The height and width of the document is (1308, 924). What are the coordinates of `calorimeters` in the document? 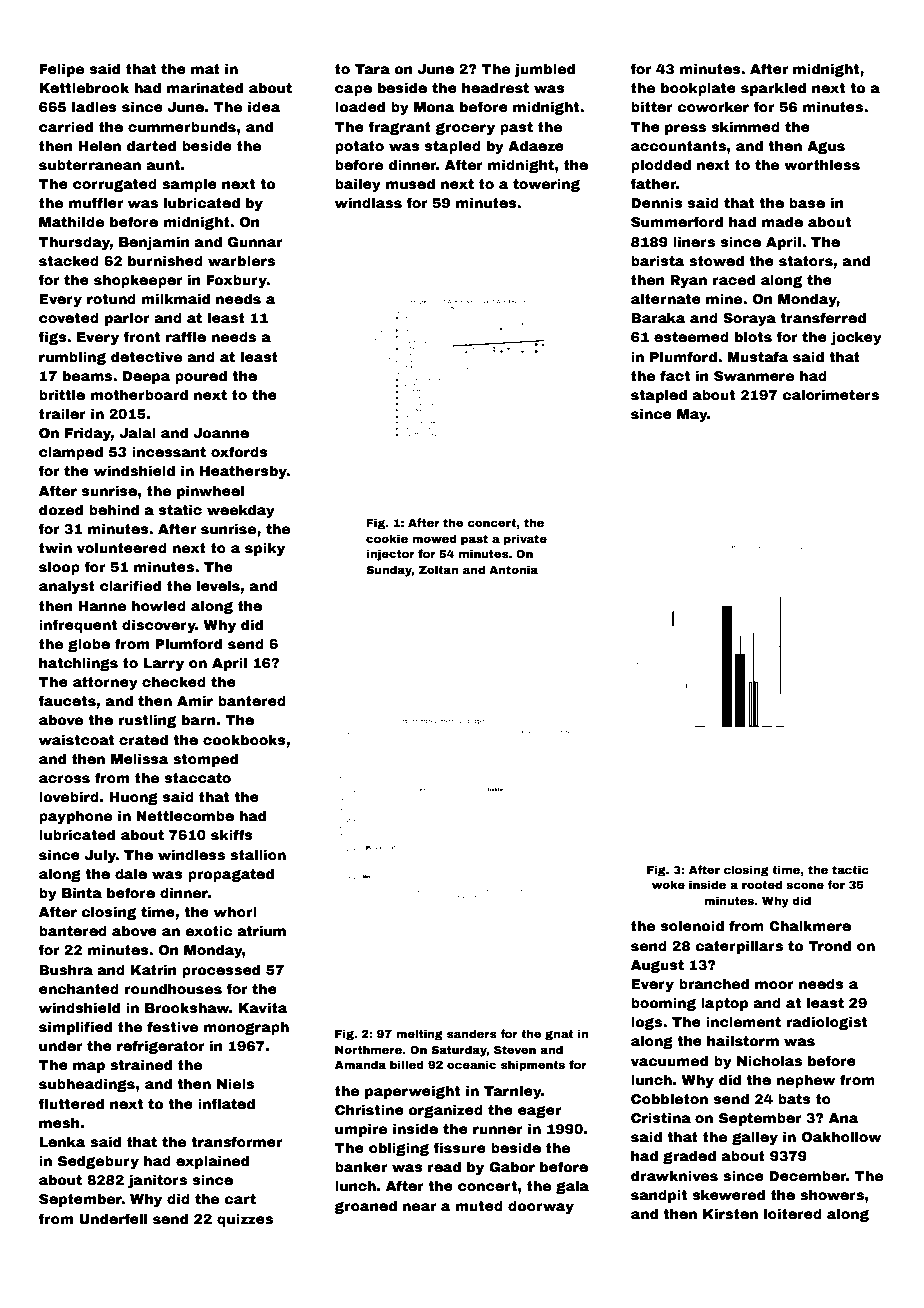 It's located at (831, 394).
